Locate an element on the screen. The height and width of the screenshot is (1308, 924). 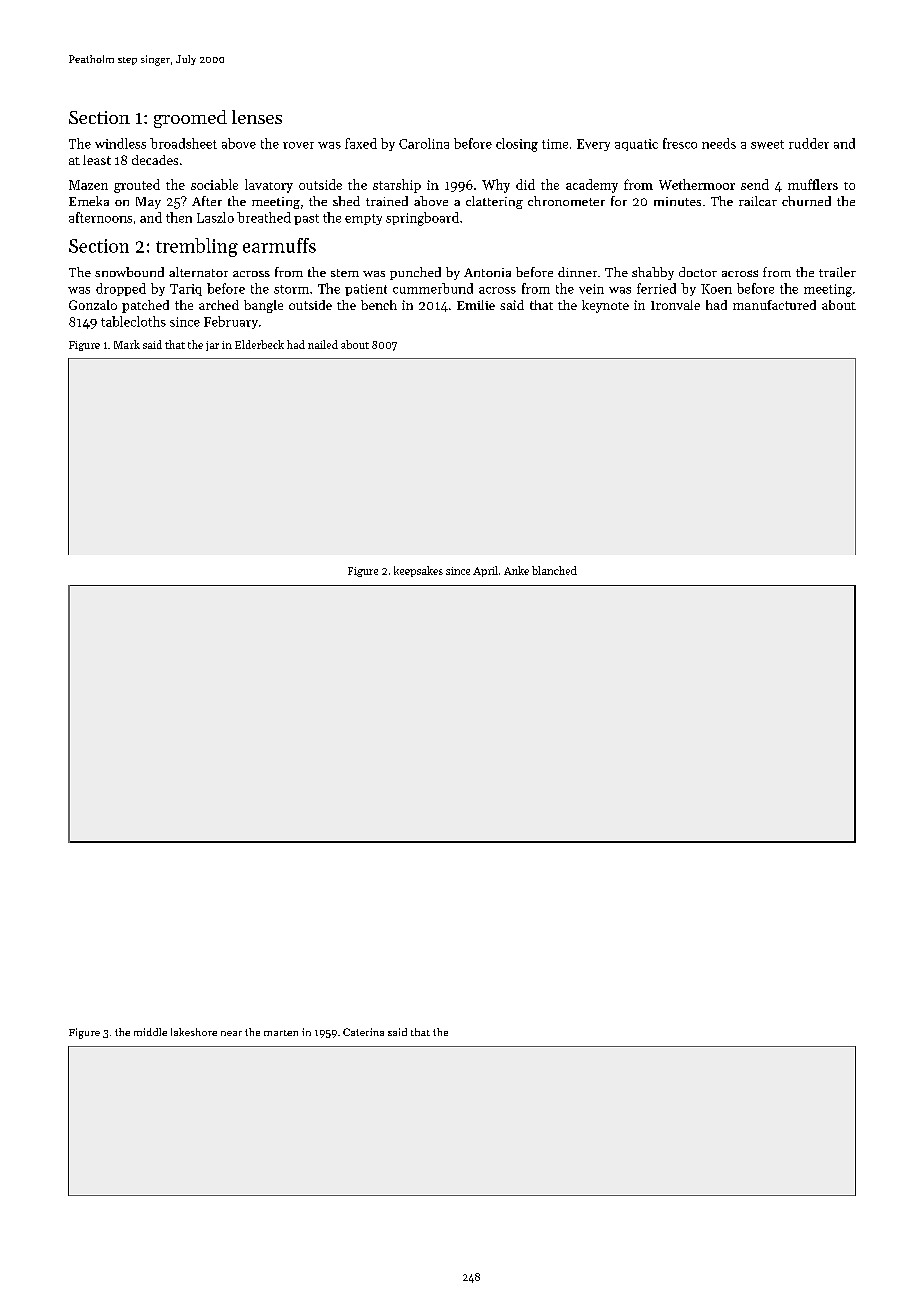
blanched is located at coordinates (554, 570).
